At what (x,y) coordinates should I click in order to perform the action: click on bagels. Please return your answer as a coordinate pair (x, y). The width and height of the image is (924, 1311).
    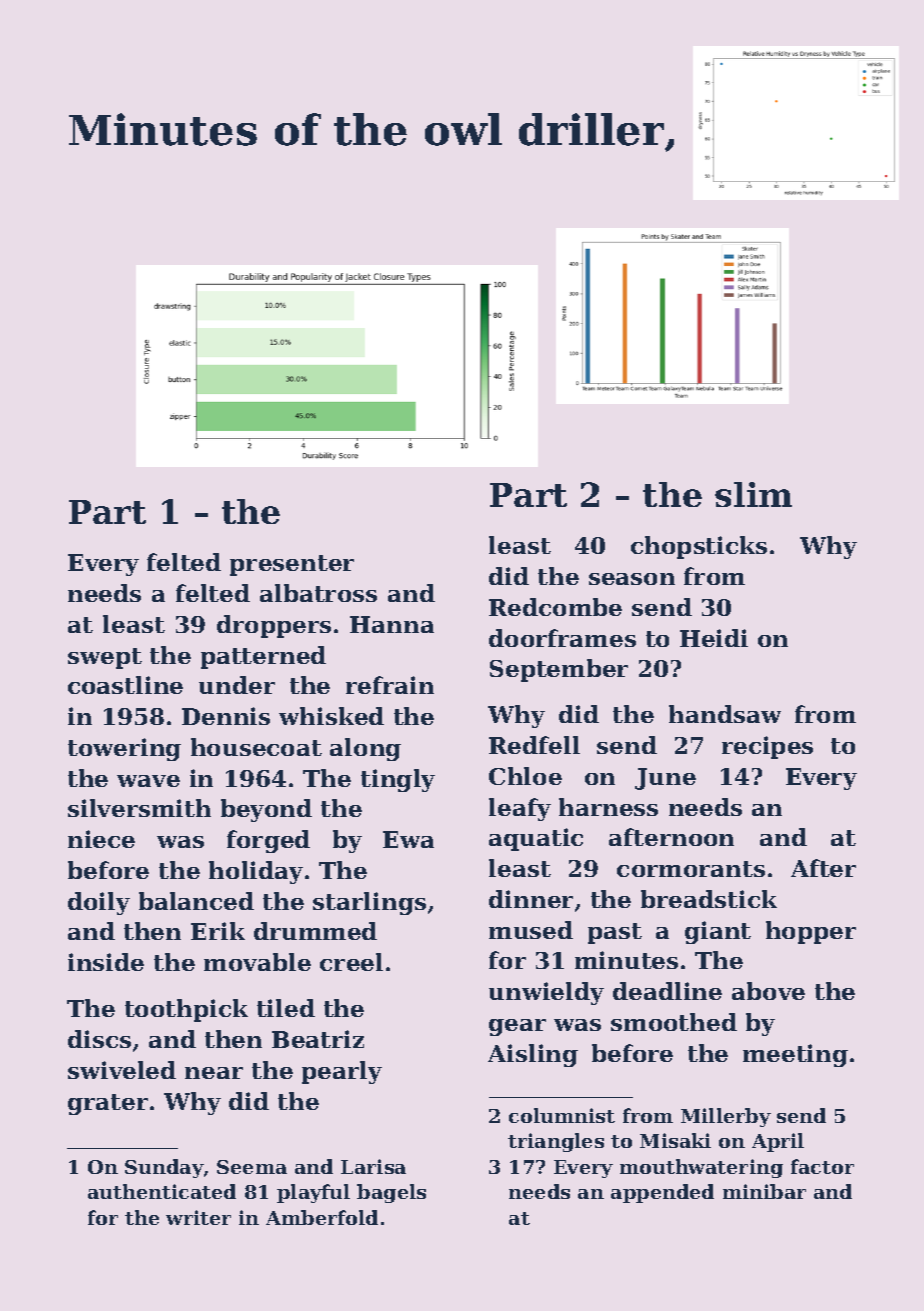
    Looking at the image, I should click on (391, 1193).
